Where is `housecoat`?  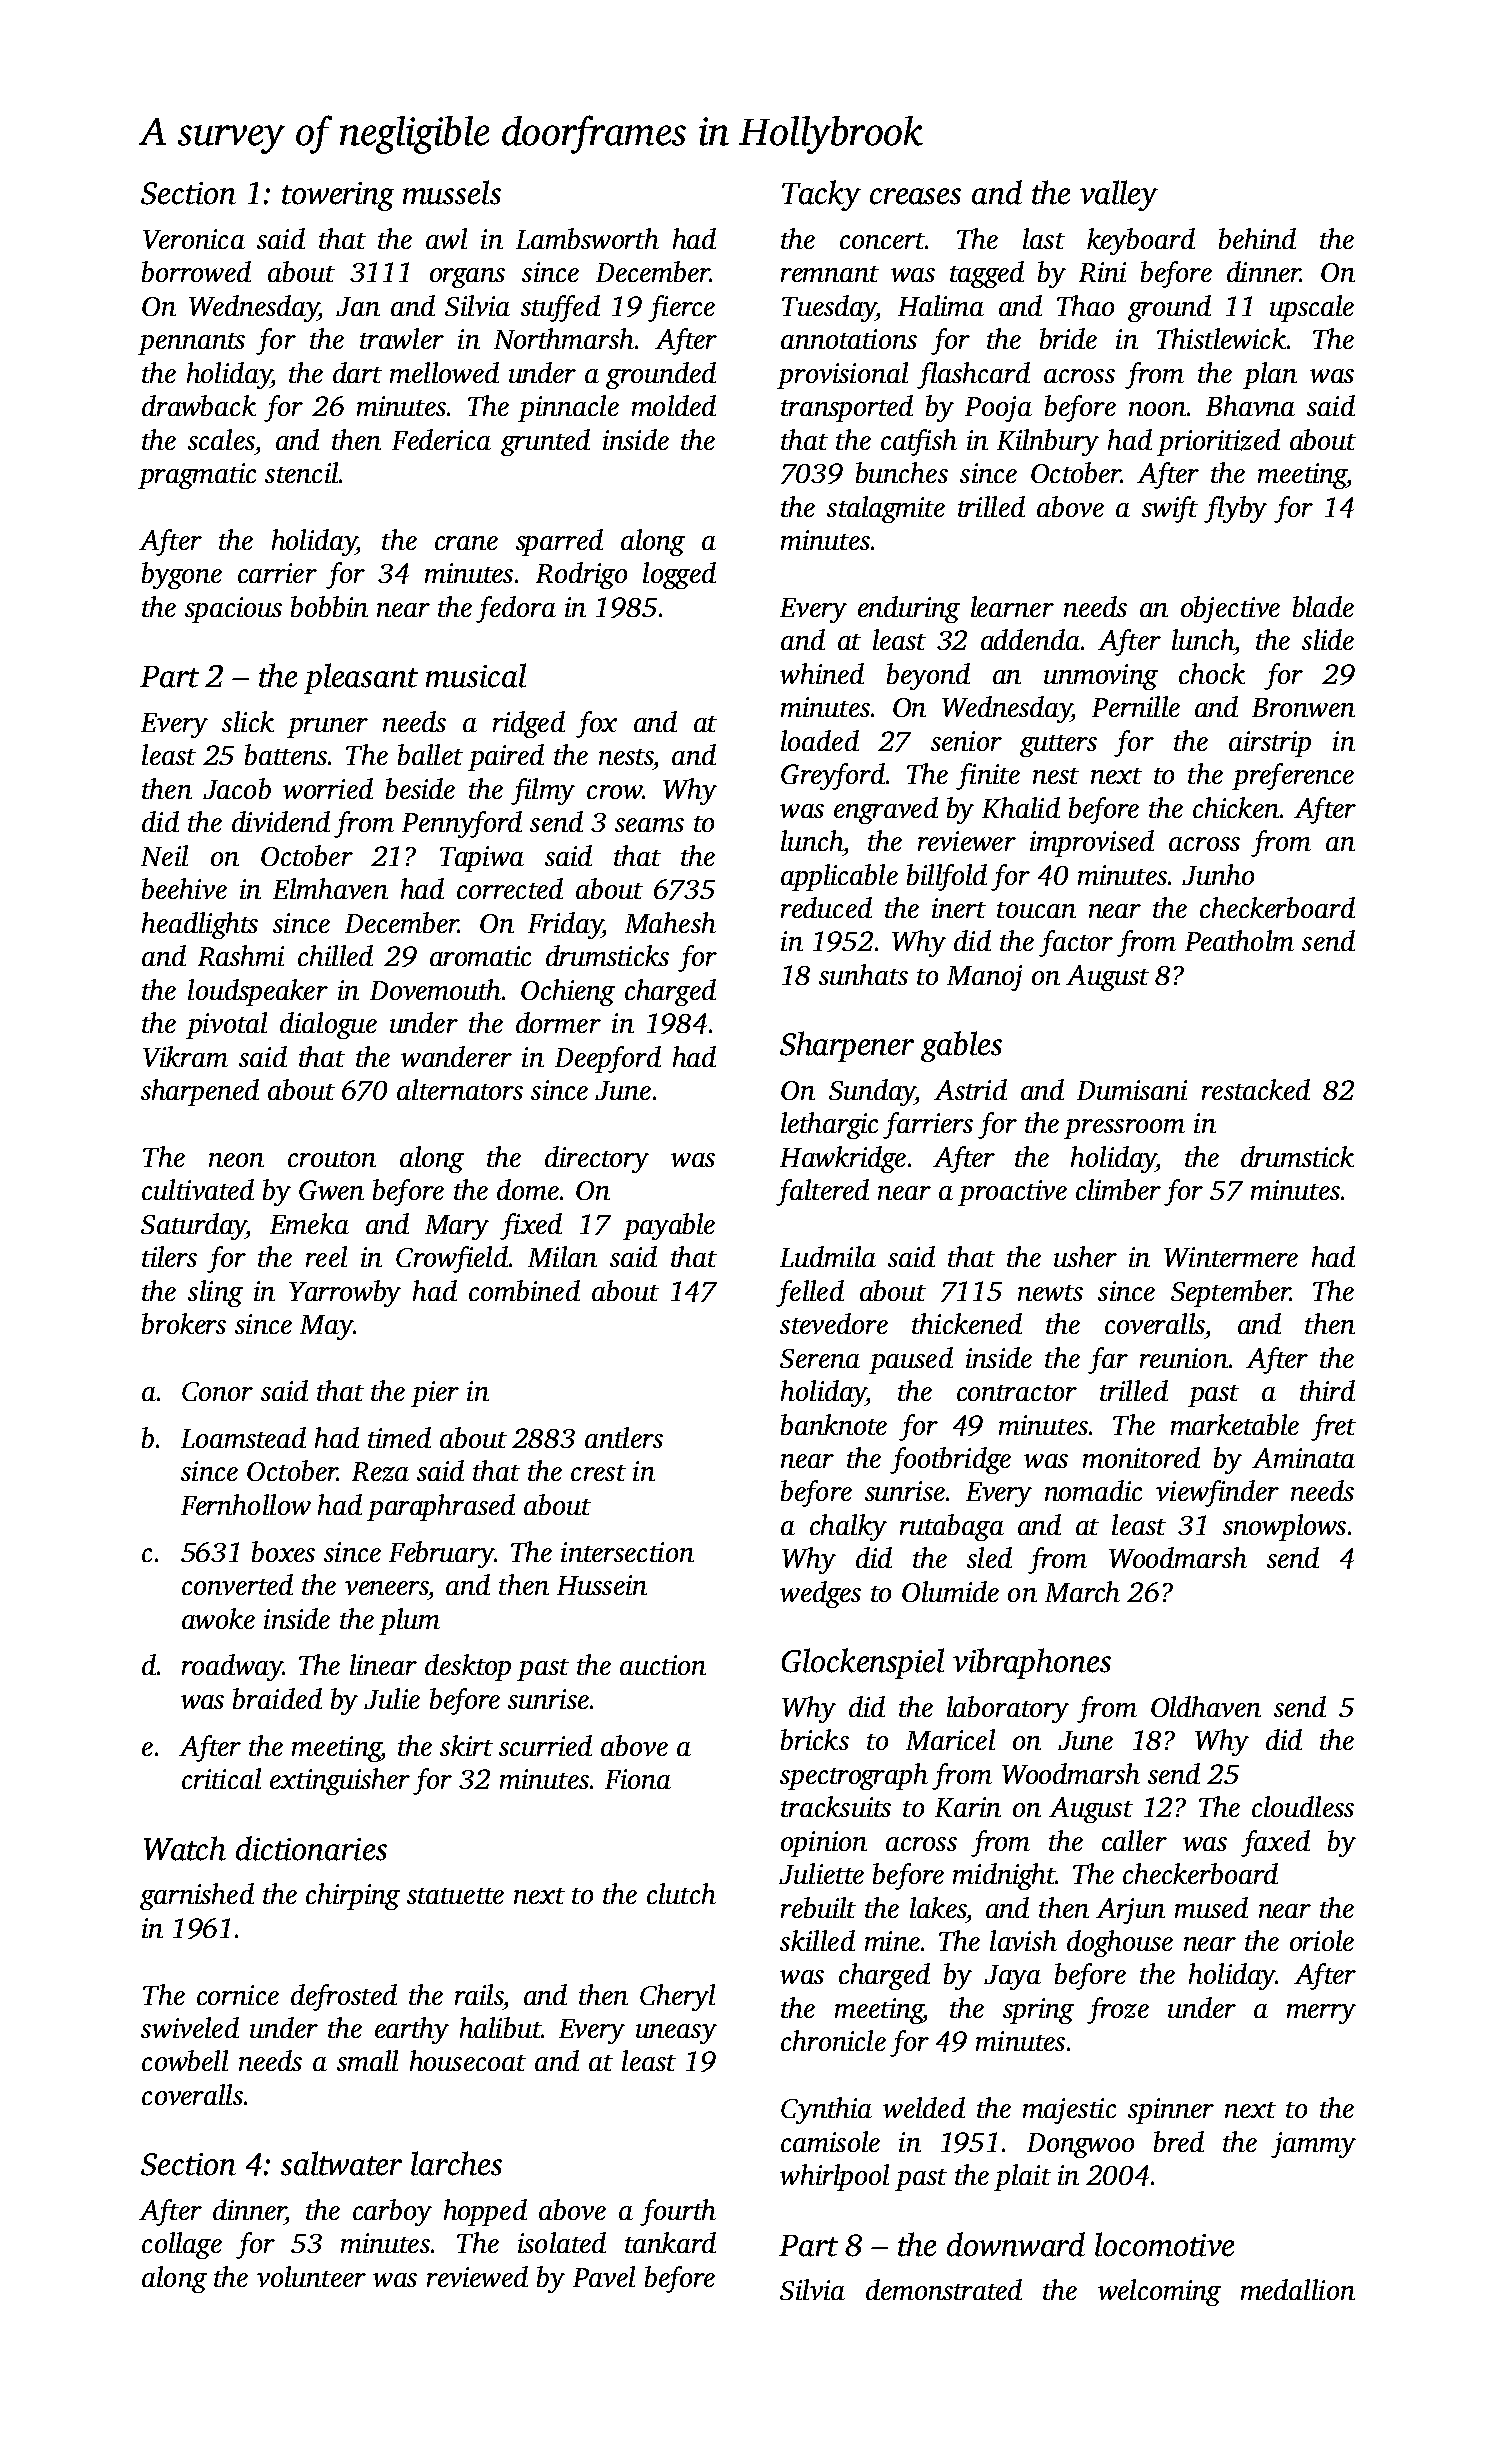
housecoat is located at coordinates (468, 2060).
